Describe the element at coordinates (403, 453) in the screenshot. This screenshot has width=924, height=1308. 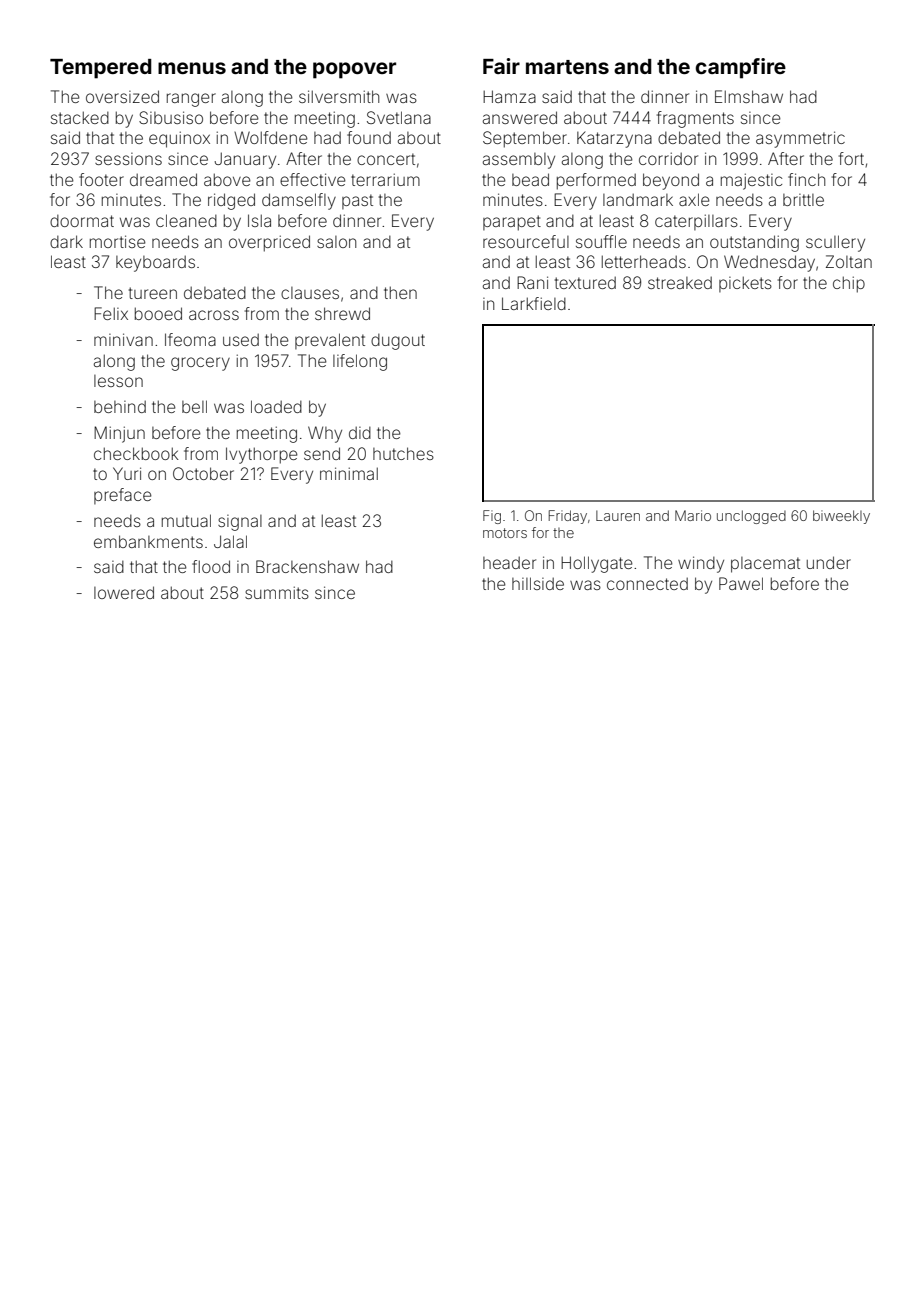
I see `hutches` at that location.
